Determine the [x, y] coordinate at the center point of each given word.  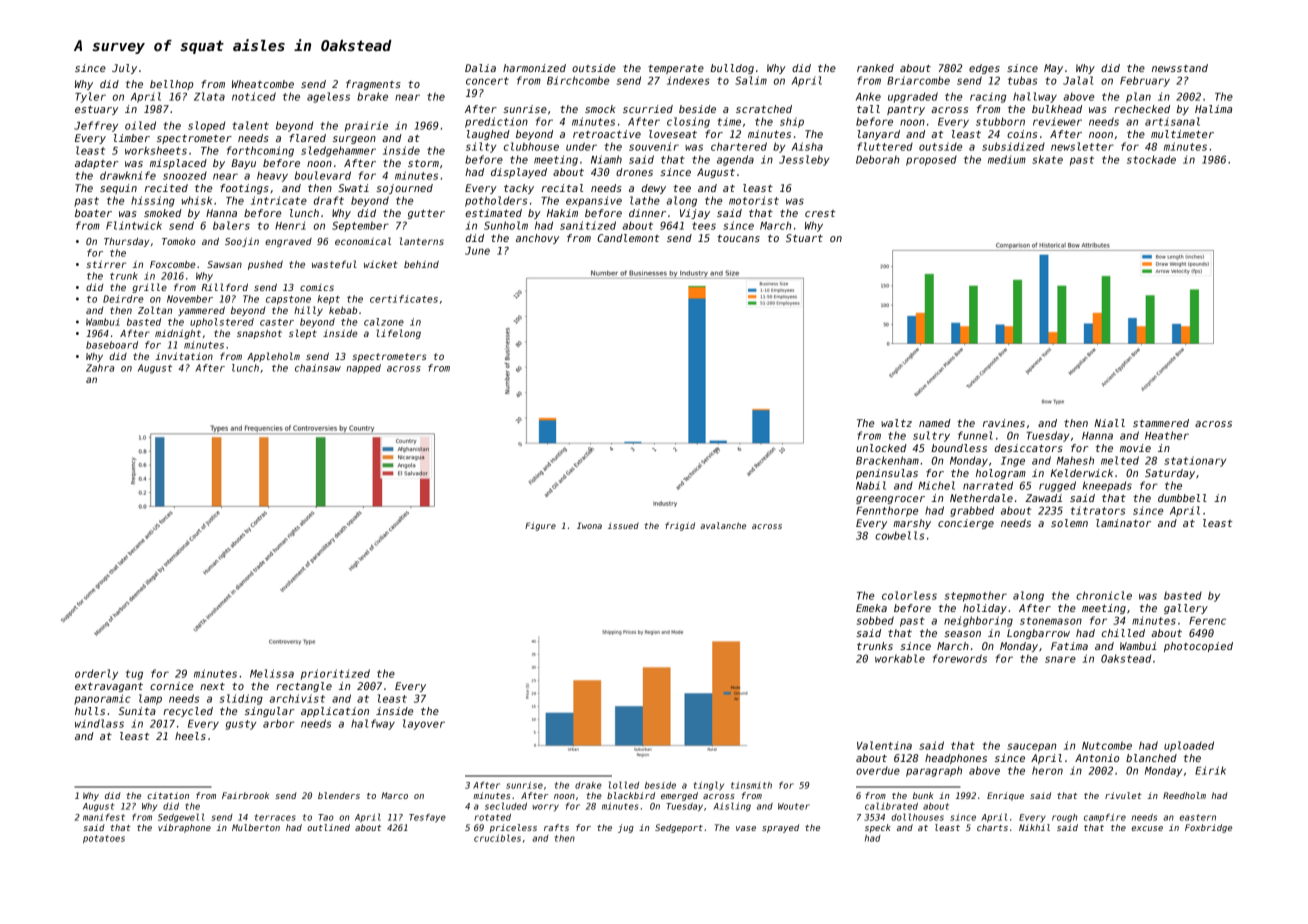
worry [545, 807]
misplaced [178, 164]
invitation [184, 356]
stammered [1161, 423]
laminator [1123, 523]
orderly [96, 674]
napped [363, 369]
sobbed [875, 620]
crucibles [497, 838]
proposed [931, 160]
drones [634, 172]
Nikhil [1034, 827]
